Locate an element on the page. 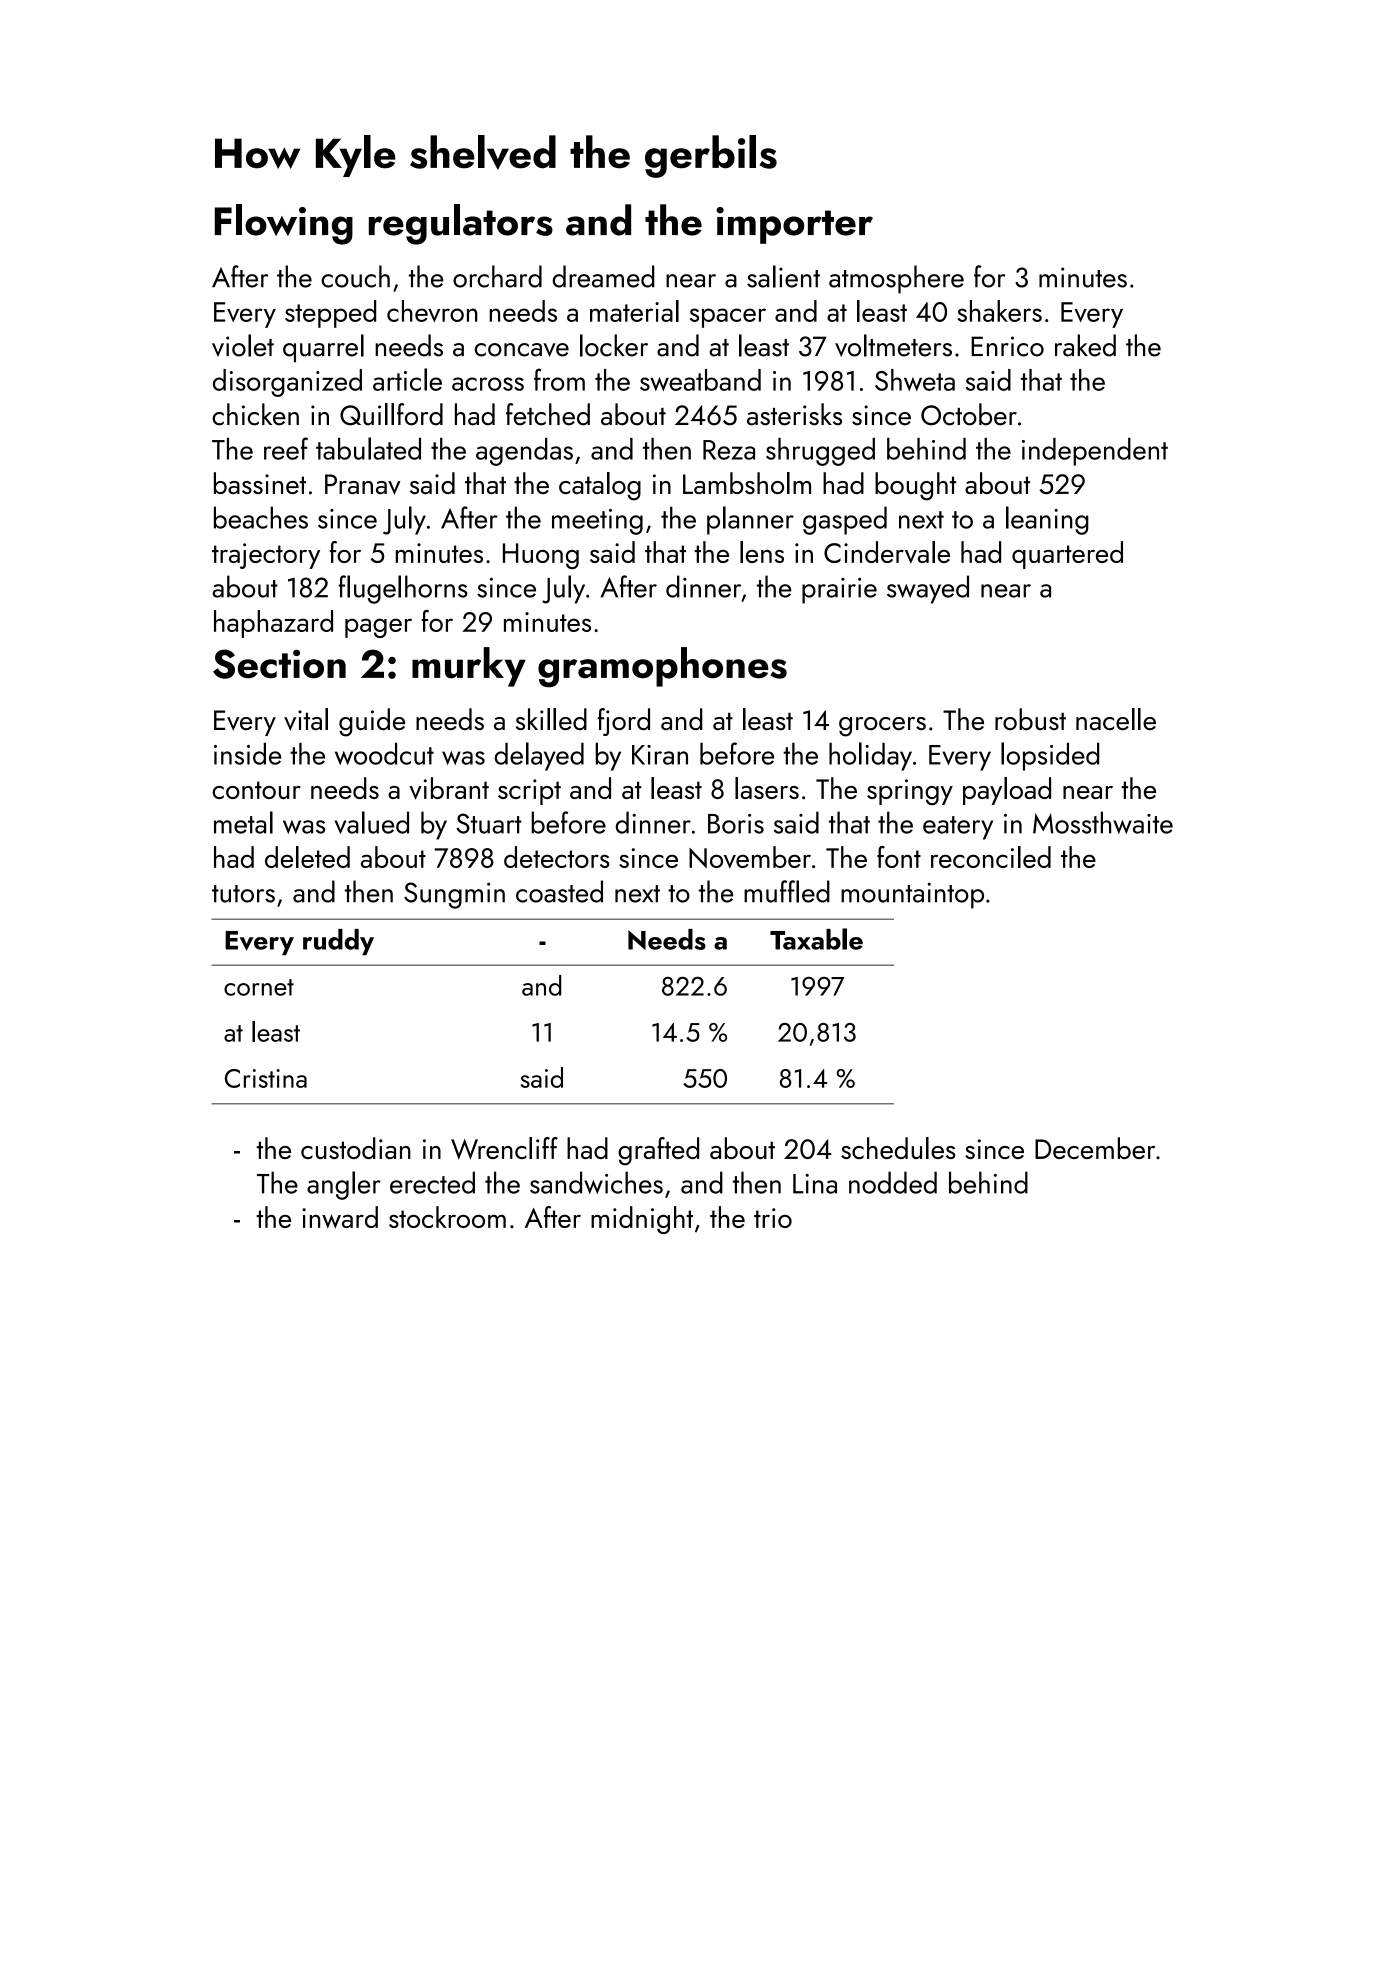 The image size is (1386, 1969). Flowing is located at coordinates (284, 224).
